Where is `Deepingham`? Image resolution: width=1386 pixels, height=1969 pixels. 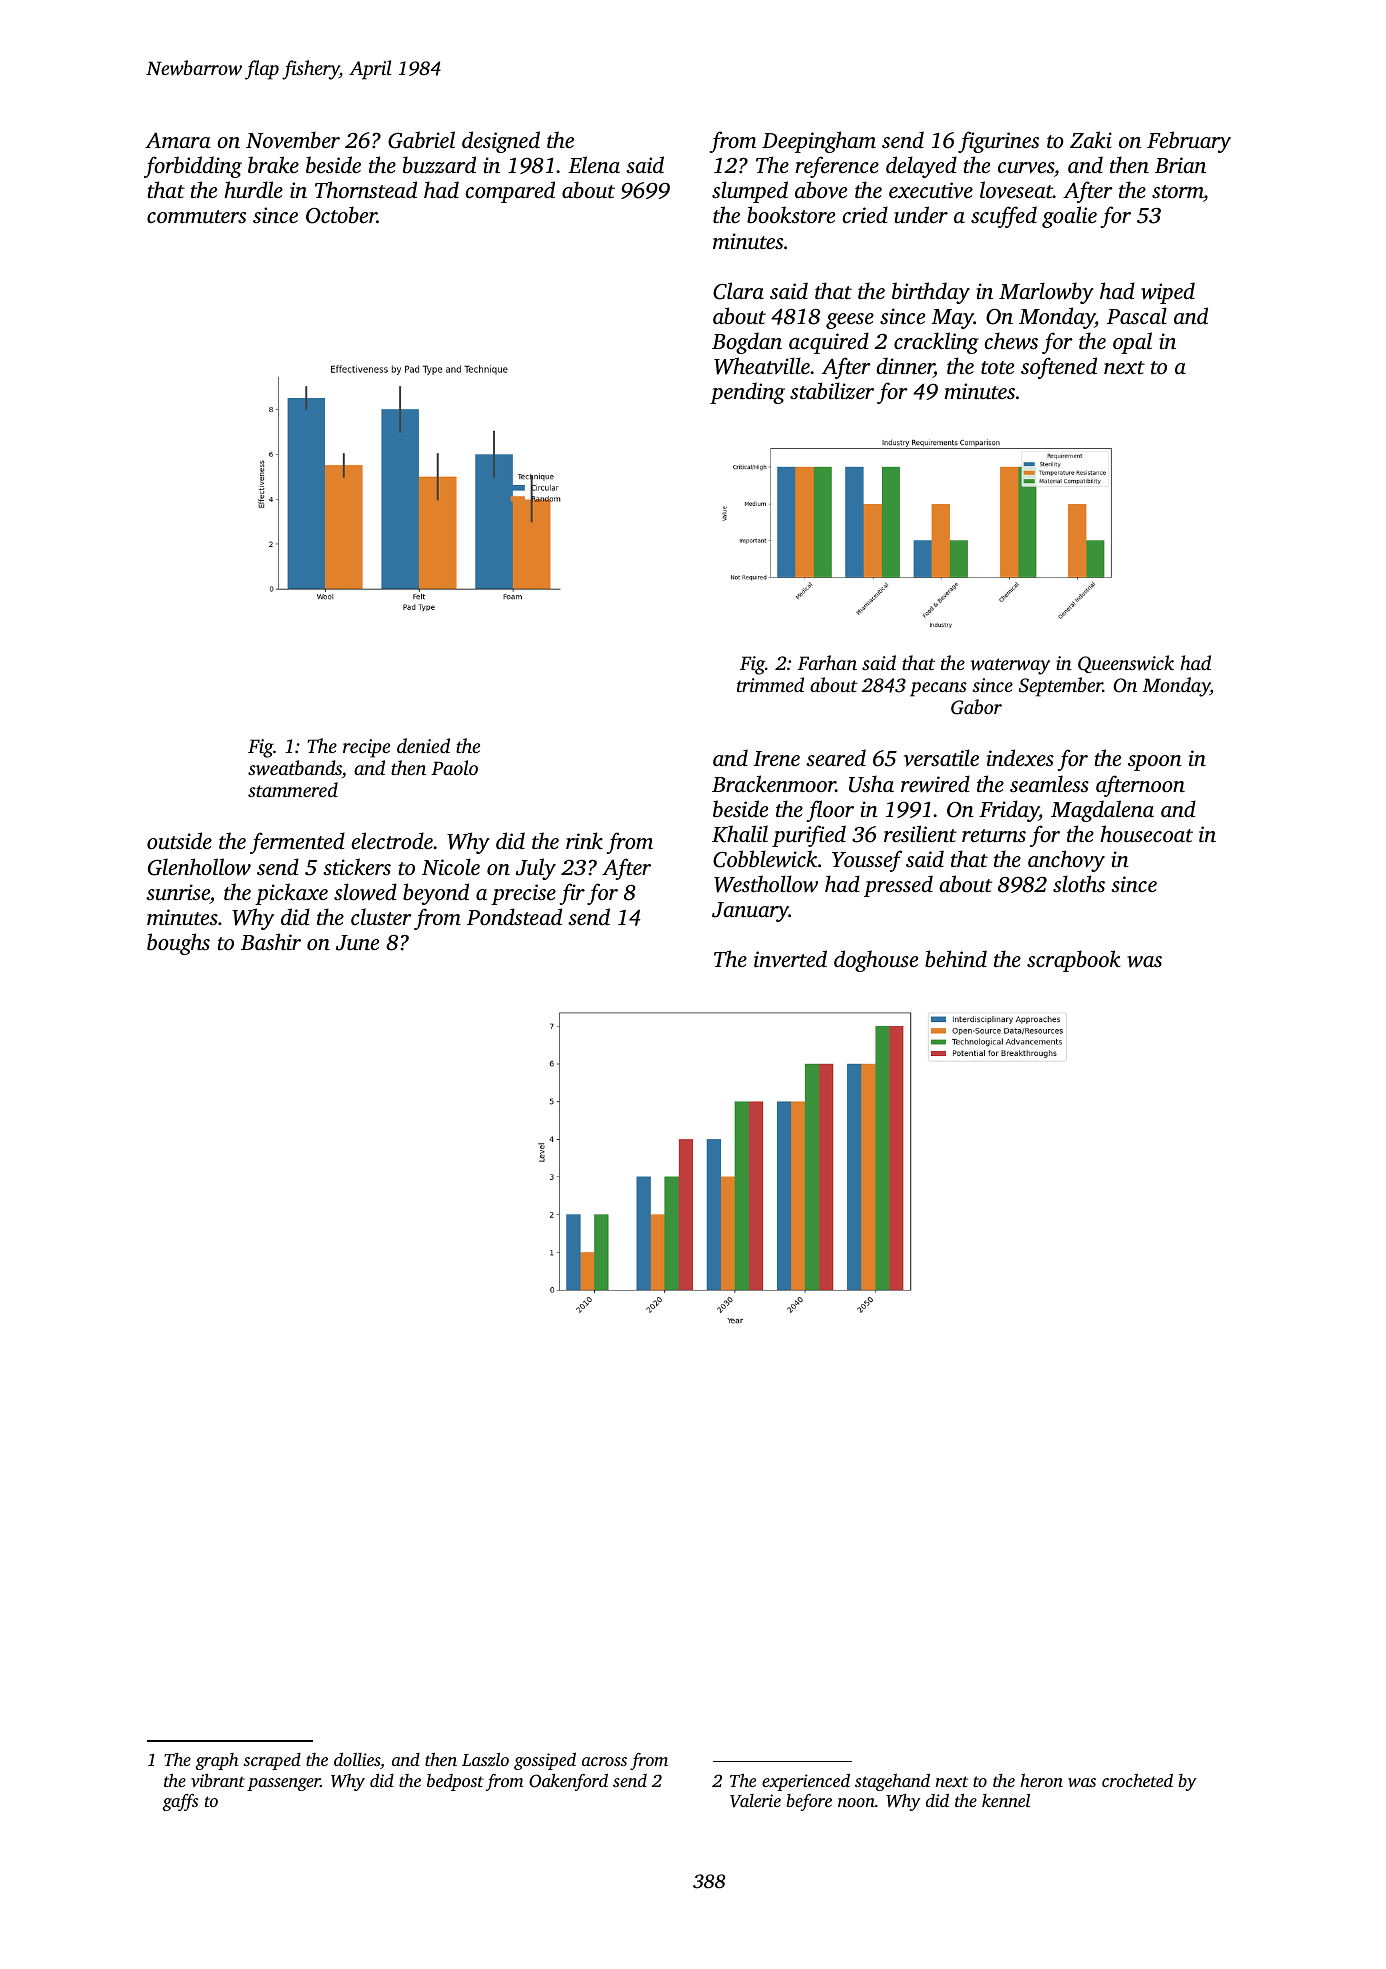
Deepingham is located at coordinates (819, 142).
